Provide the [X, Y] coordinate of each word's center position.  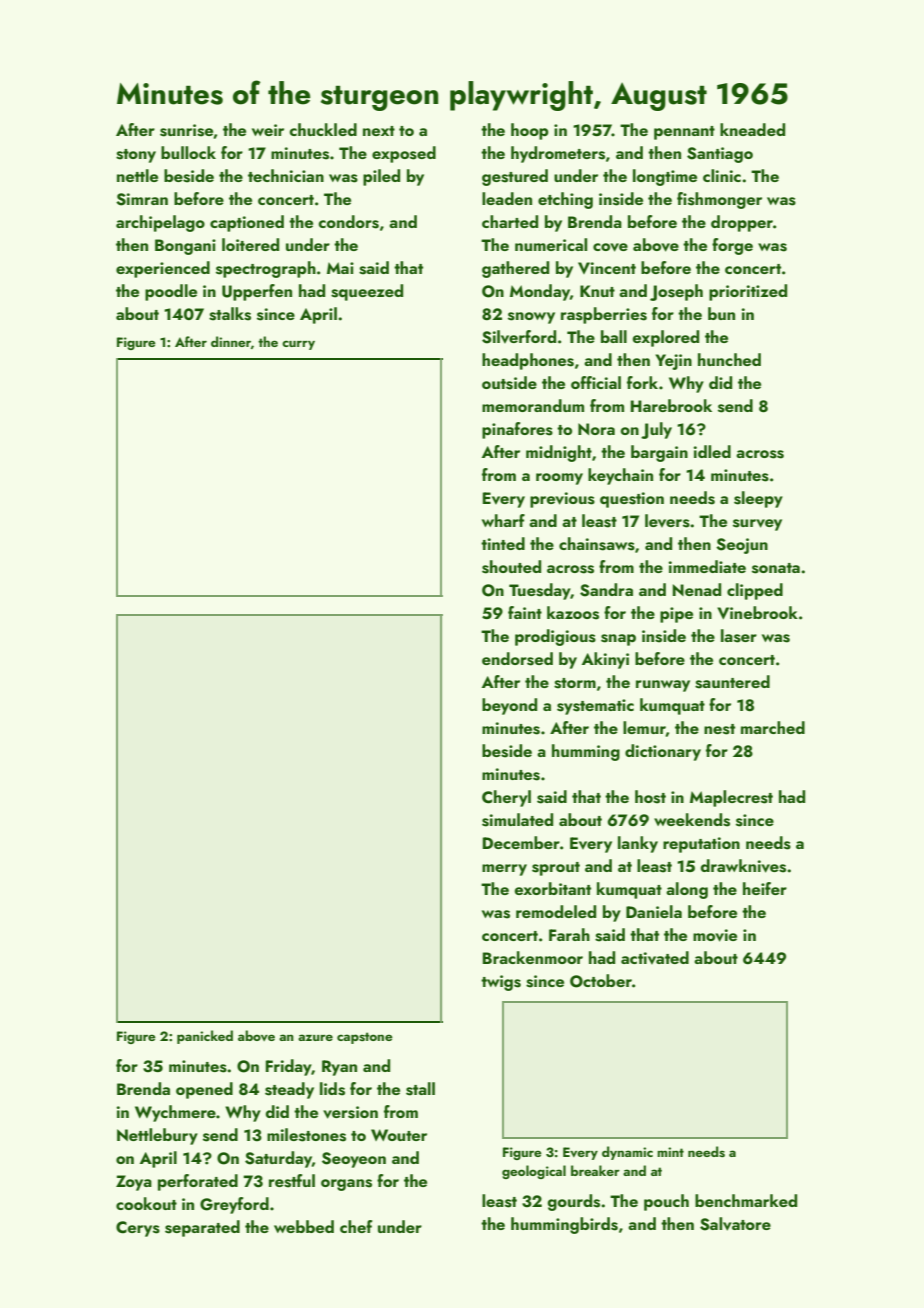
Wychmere [175, 1113]
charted [510, 221]
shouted [511, 567]
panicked [205, 1037]
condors [348, 222]
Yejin [673, 362]
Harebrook [671, 405]
